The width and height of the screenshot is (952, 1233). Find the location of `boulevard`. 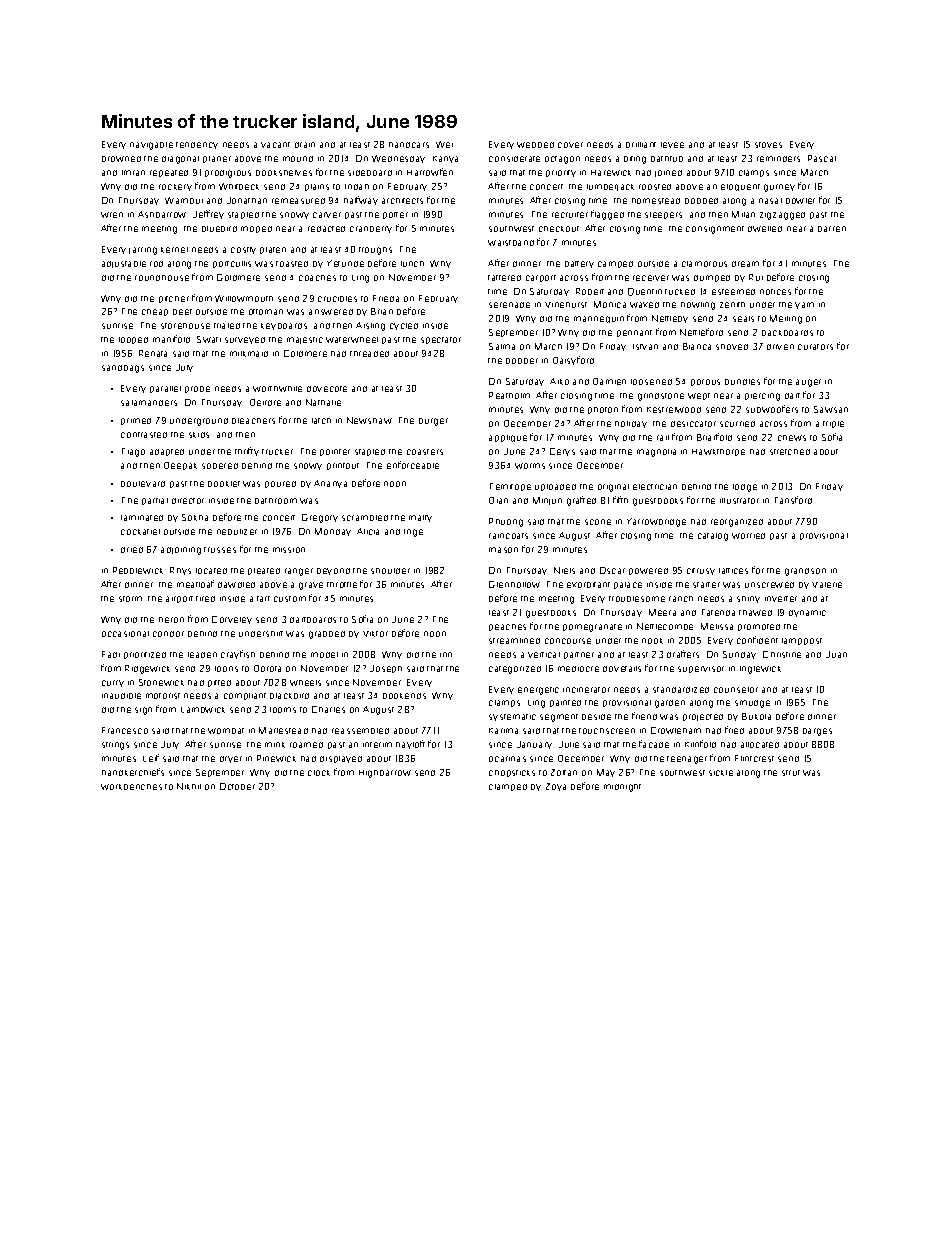

boulevard is located at coordinates (143, 484).
